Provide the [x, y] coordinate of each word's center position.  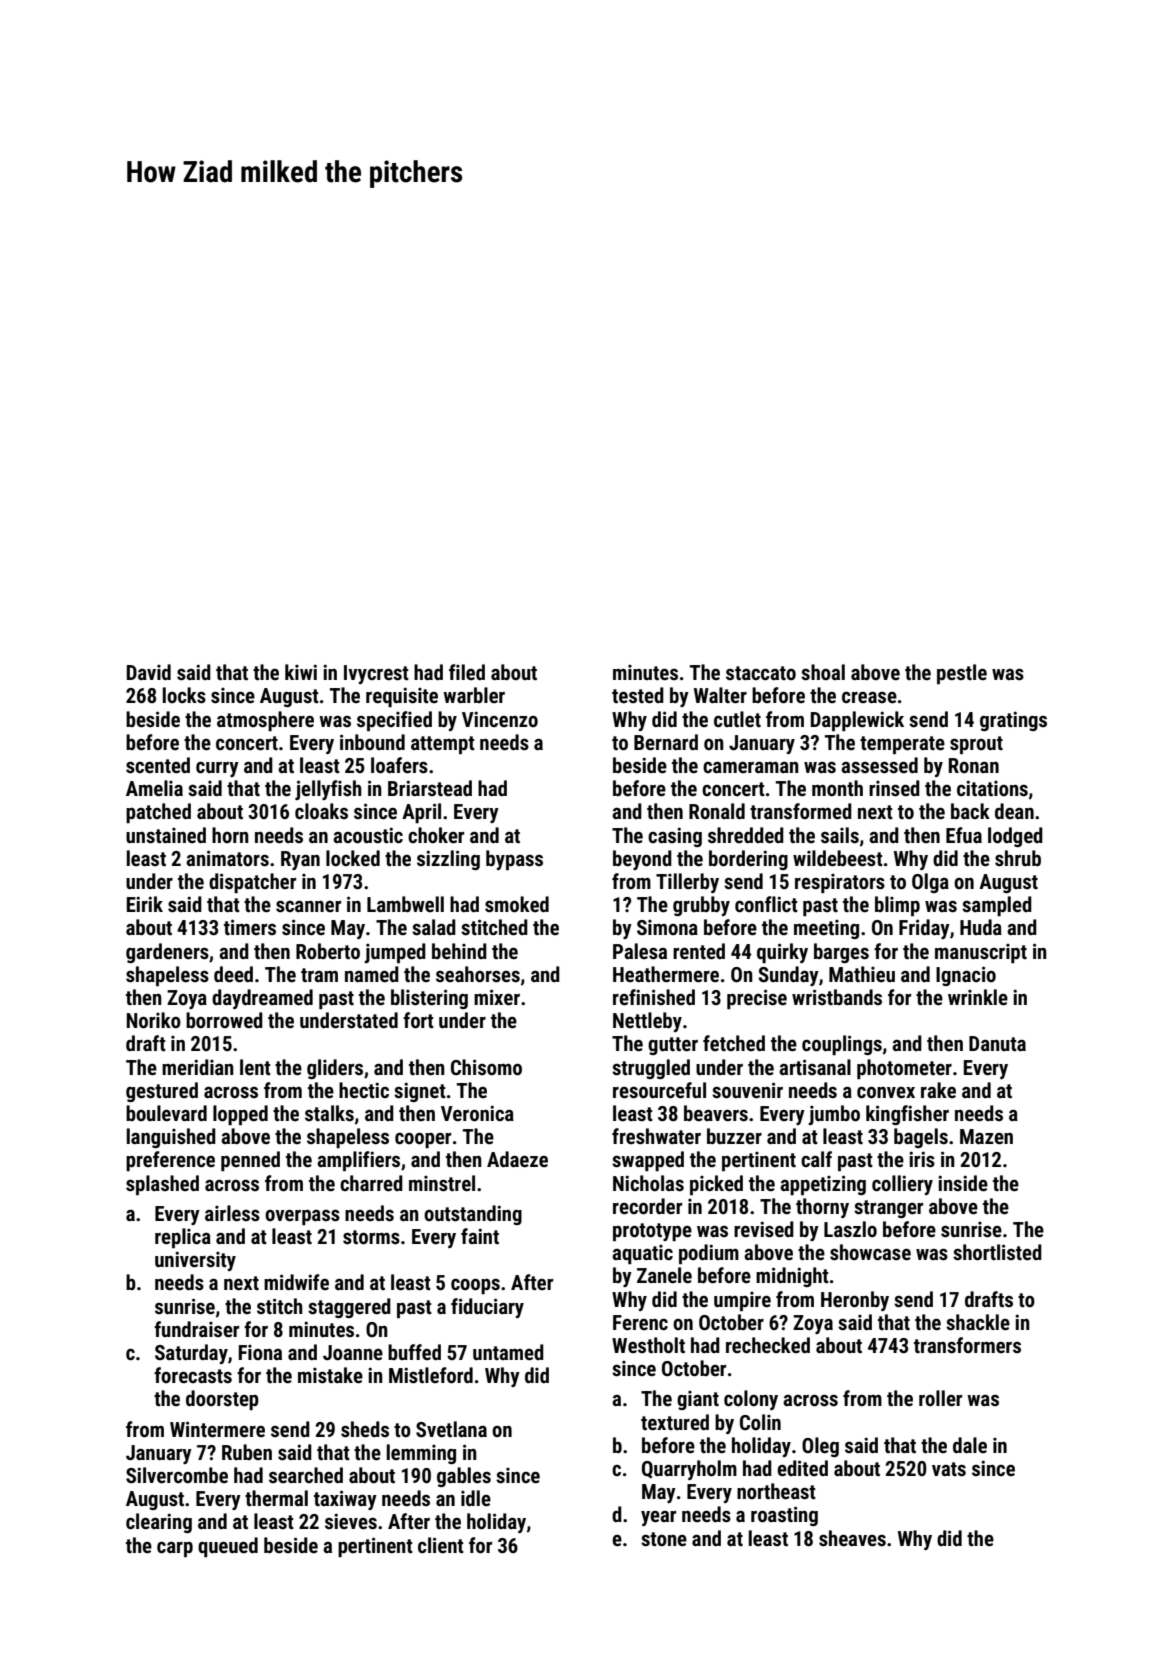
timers [250, 927]
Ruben [247, 1452]
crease [869, 698]
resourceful [659, 1090]
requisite [402, 697]
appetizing [823, 1185]
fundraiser [196, 1329]
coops [475, 1286]
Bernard [666, 742]
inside [963, 1183]
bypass [514, 860]
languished [171, 1138]
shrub [1018, 858]
